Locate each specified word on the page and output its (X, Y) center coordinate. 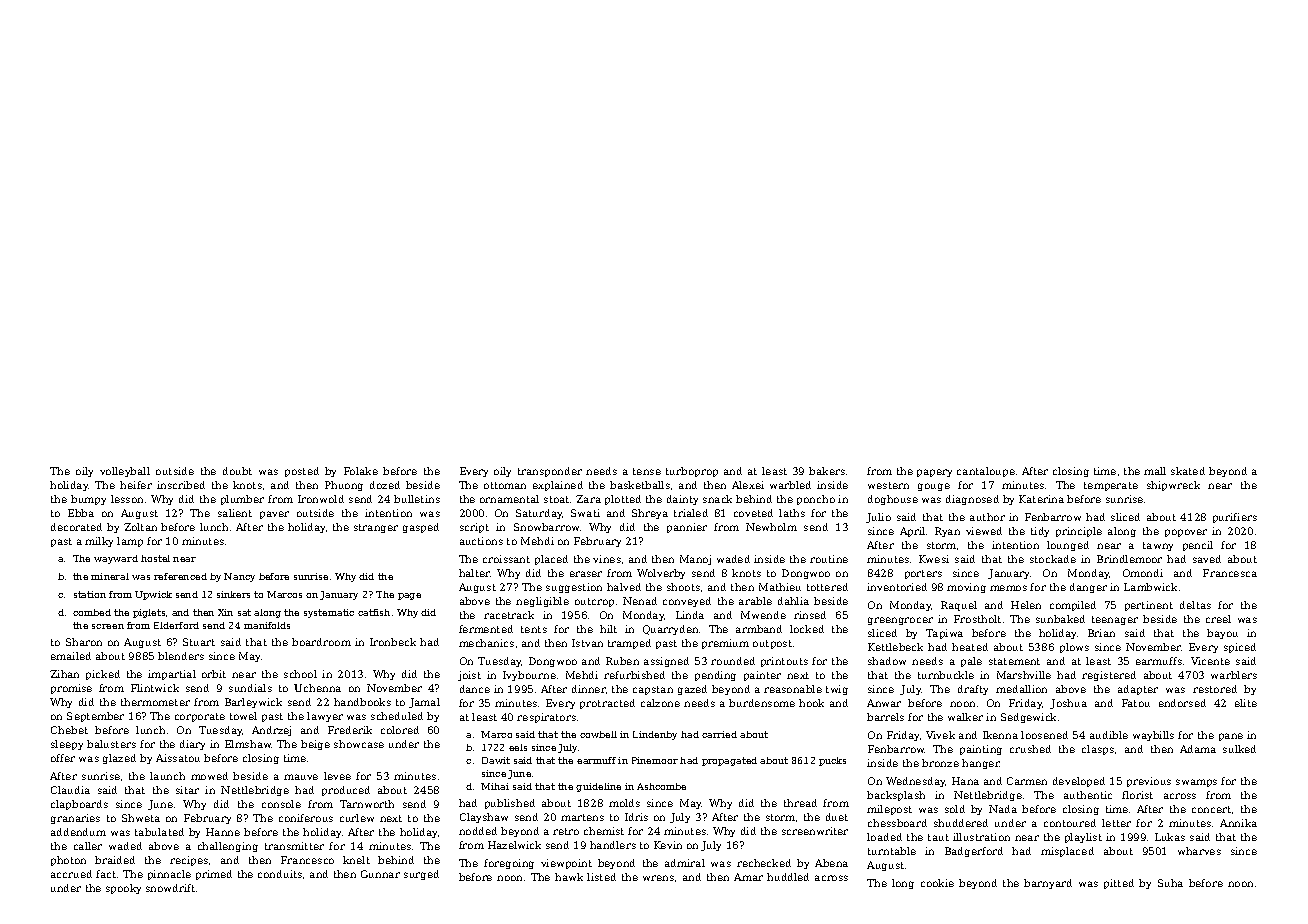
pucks (832, 761)
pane (1231, 737)
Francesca (1230, 573)
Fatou (1136, 703)
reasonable (793, 689)
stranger (376, 528)
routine (829, 559)
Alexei (748, 485)
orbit (214, 674)
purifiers (1235, 518)
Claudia (70, 790)
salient (235, 513)
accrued (71, 874)
